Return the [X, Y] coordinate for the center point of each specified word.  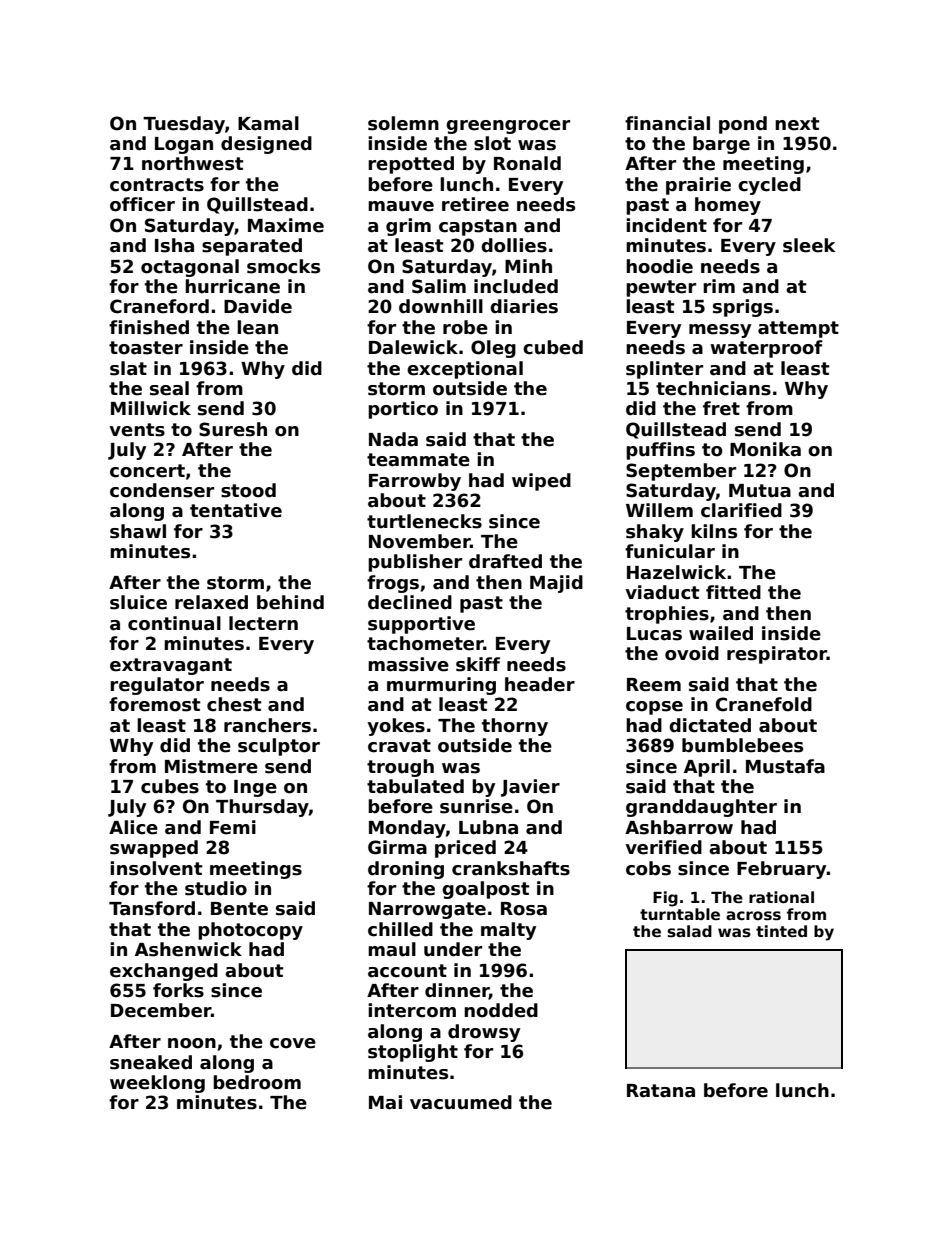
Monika [765, 449]
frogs [393, 584]
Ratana [661, 1091]
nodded [501, 1010]
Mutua [760, 491]
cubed [553, 347]
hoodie [659, 266]
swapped [154, 849]
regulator [157, 686]
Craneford [159, 306]
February [782, 870]
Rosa [524, 909]
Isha [174, 245]
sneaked [151, 1062]
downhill [441, 306]
